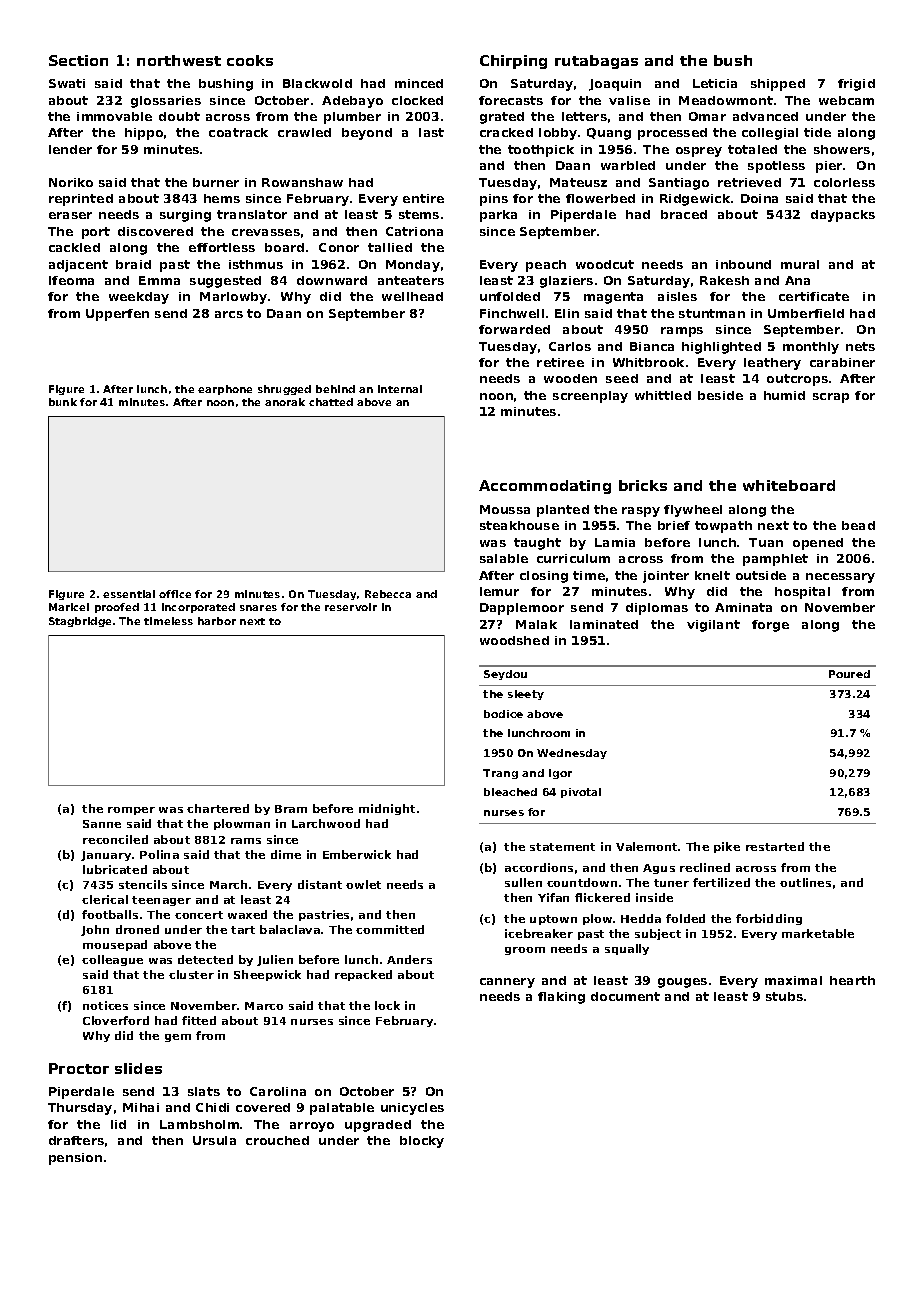 This screenshot has height=1308, width=924. Describe the element at coordinates (69, 607) in the screenshot. I see `Maricel` at that location.
